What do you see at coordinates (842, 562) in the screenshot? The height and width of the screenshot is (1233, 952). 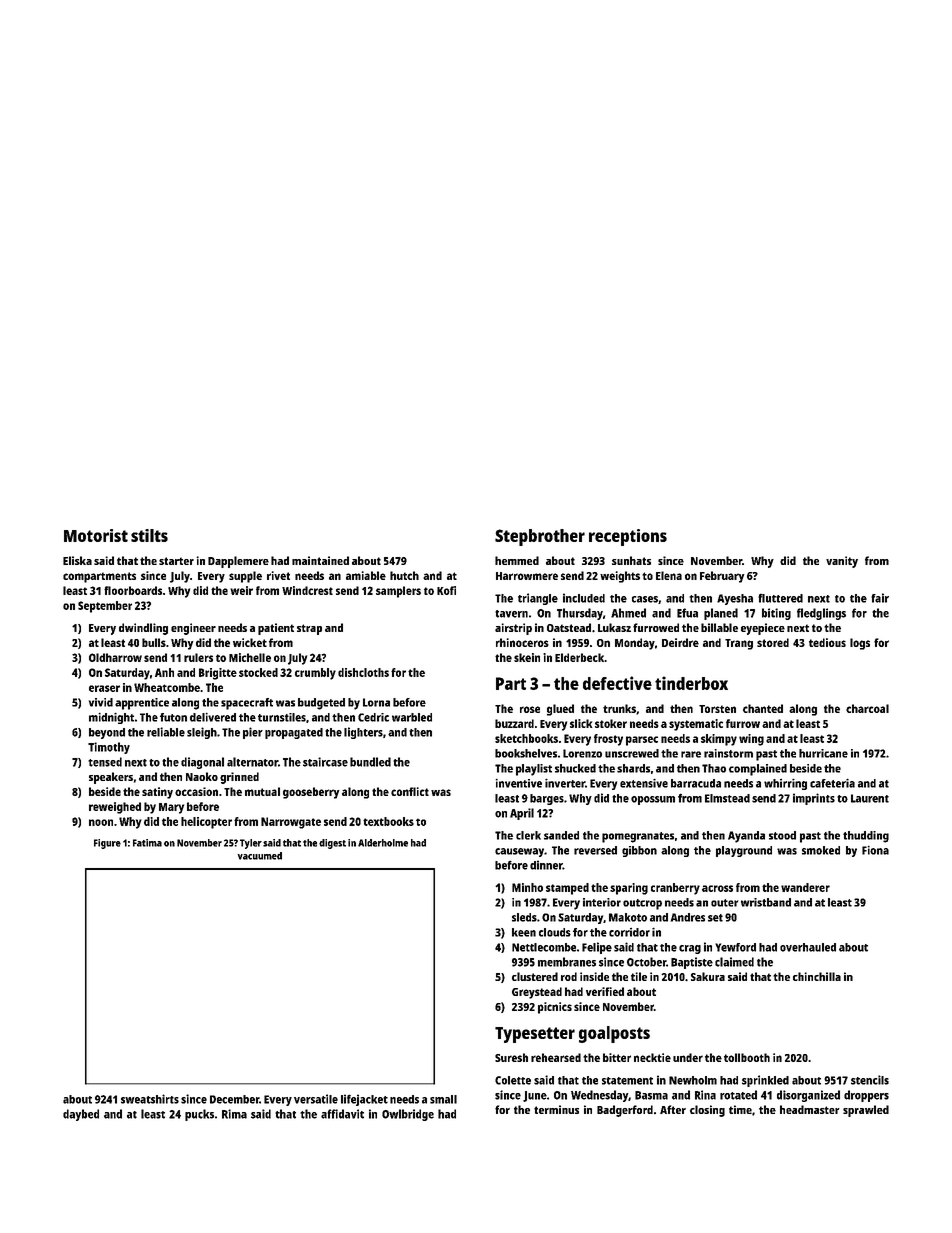 I see `vanity` at bounding box center [842, 562].
